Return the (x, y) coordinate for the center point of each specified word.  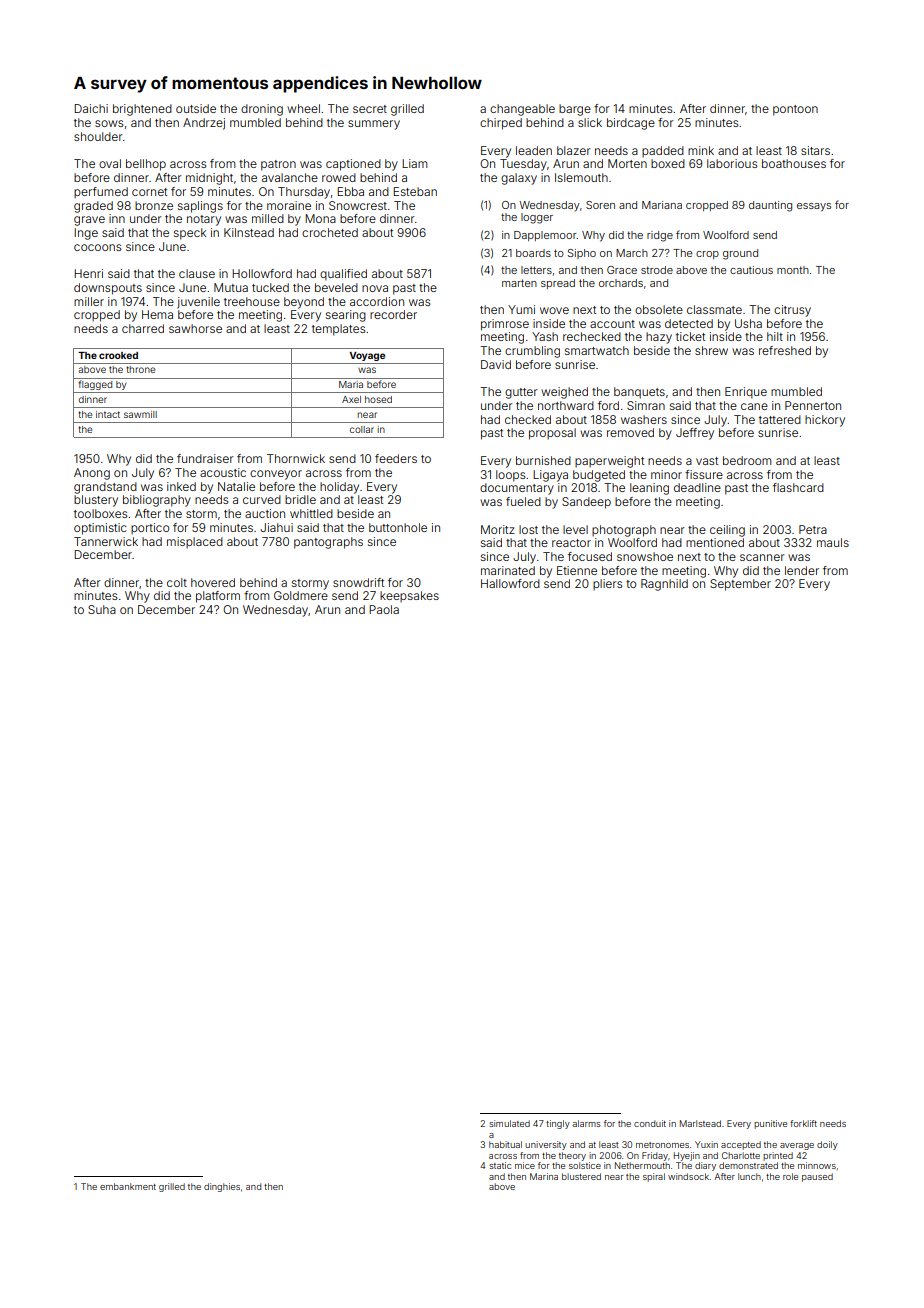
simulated (509, 1123)
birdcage (631, 124)
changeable (522, 110)
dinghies (222, 1187)
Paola (384, 609)
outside (196, 108)
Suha (102, 609)
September (740, 585)
